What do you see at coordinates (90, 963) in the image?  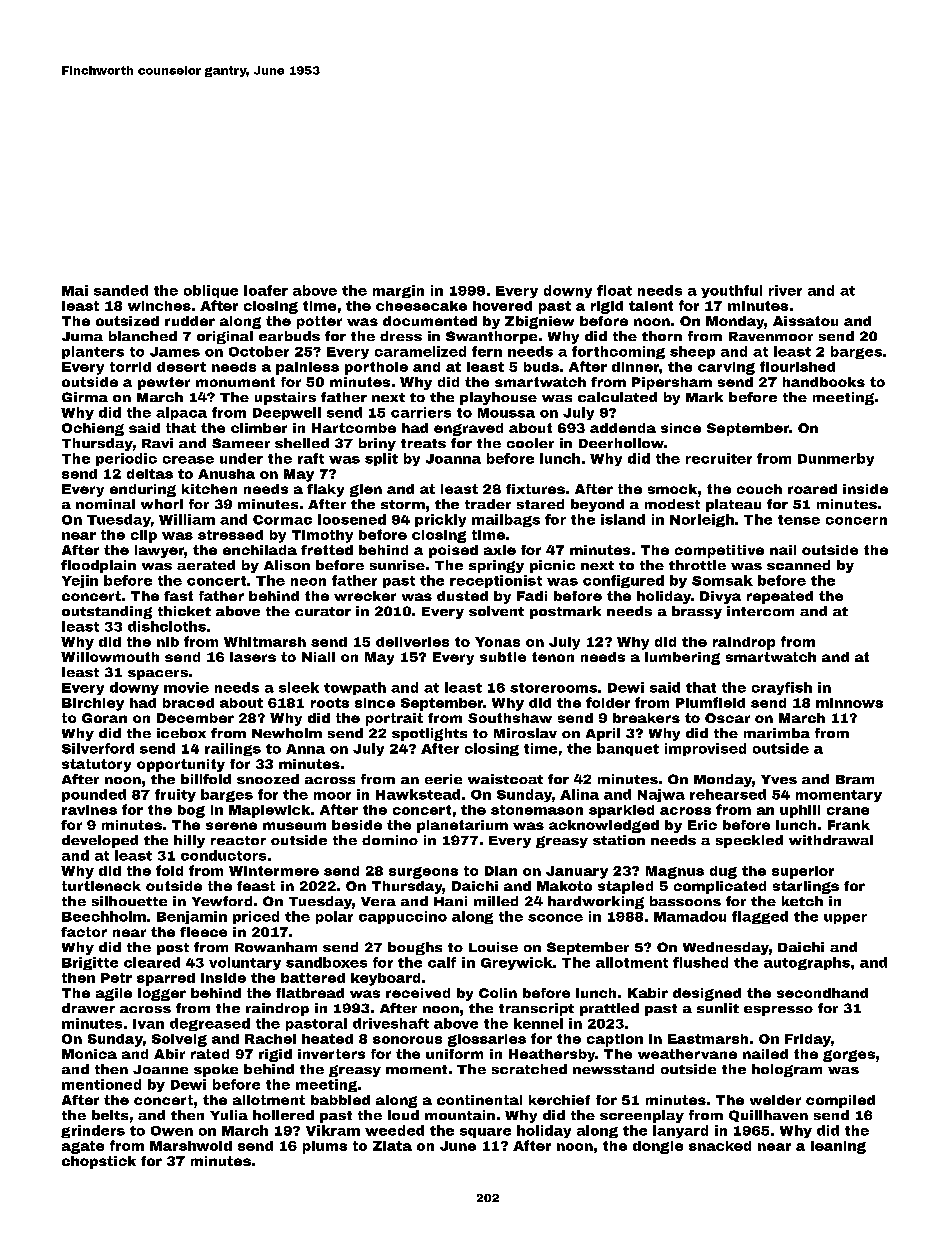 I see `Brigitte` at bounding box center [90, 963].
